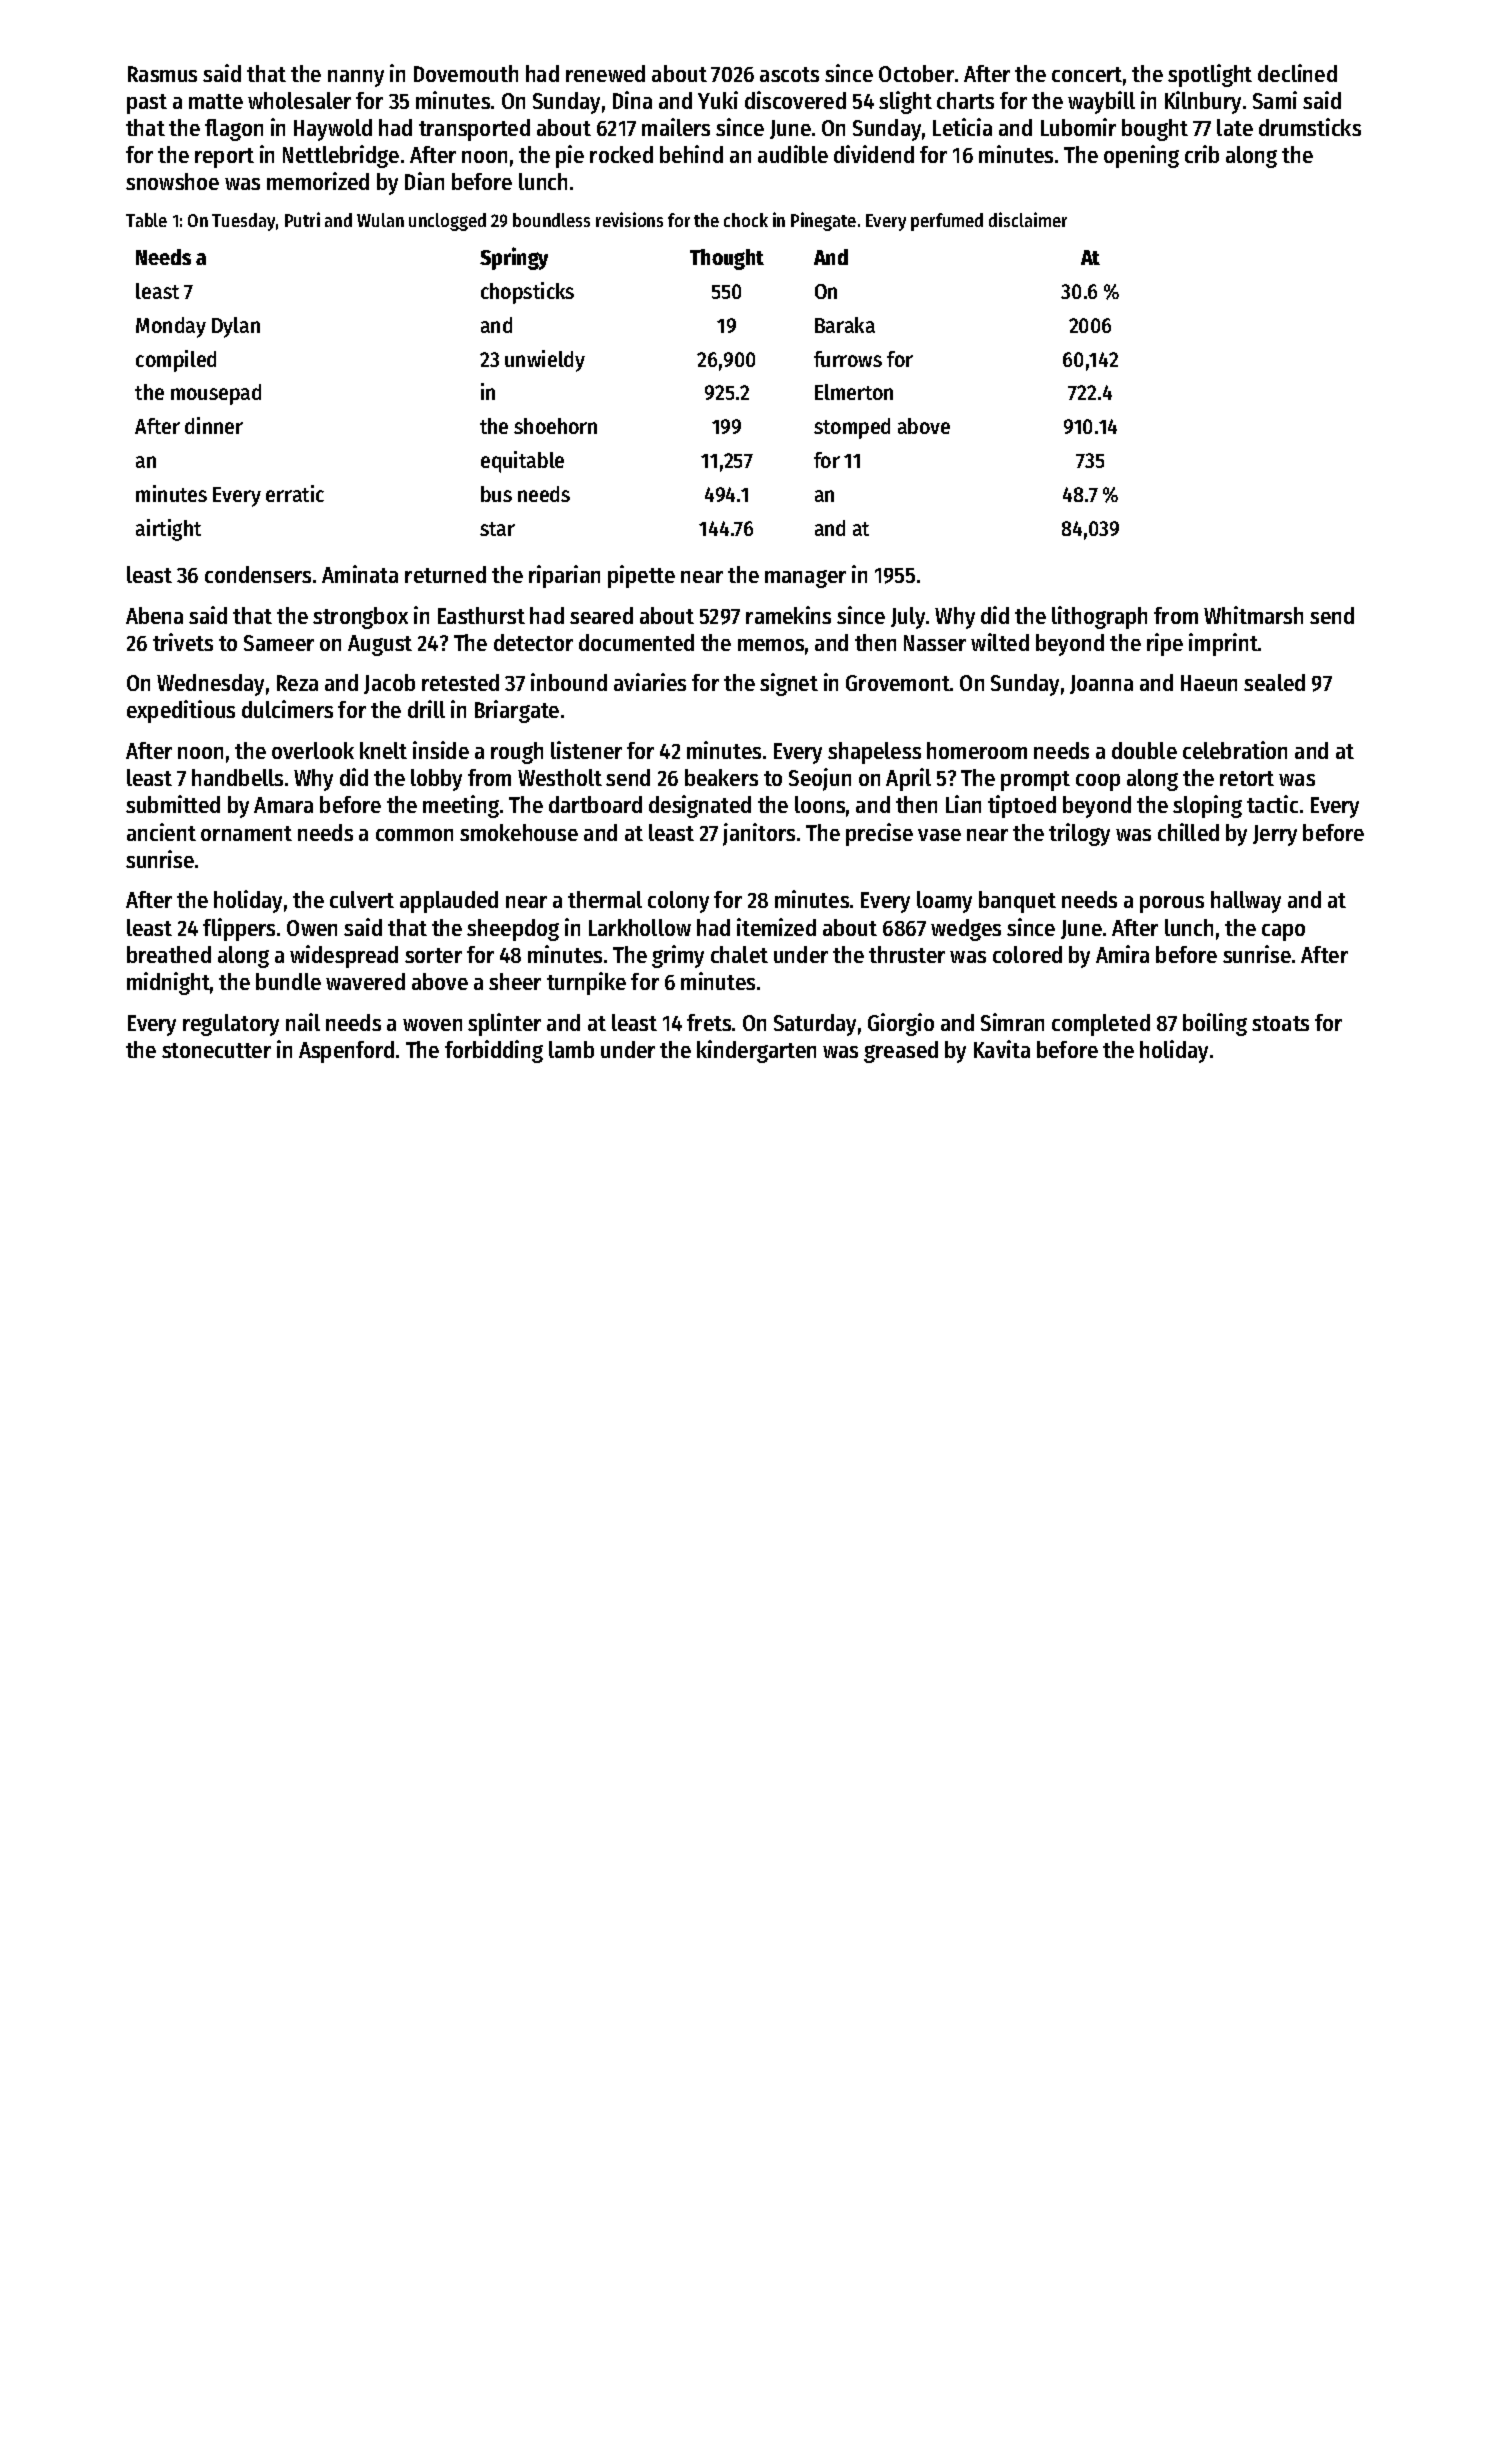 Image resolution: width=1496 pixels, height=2464 pixels. Describe the element at coordinates (908, 618) in the page. I see `July` at that location.
